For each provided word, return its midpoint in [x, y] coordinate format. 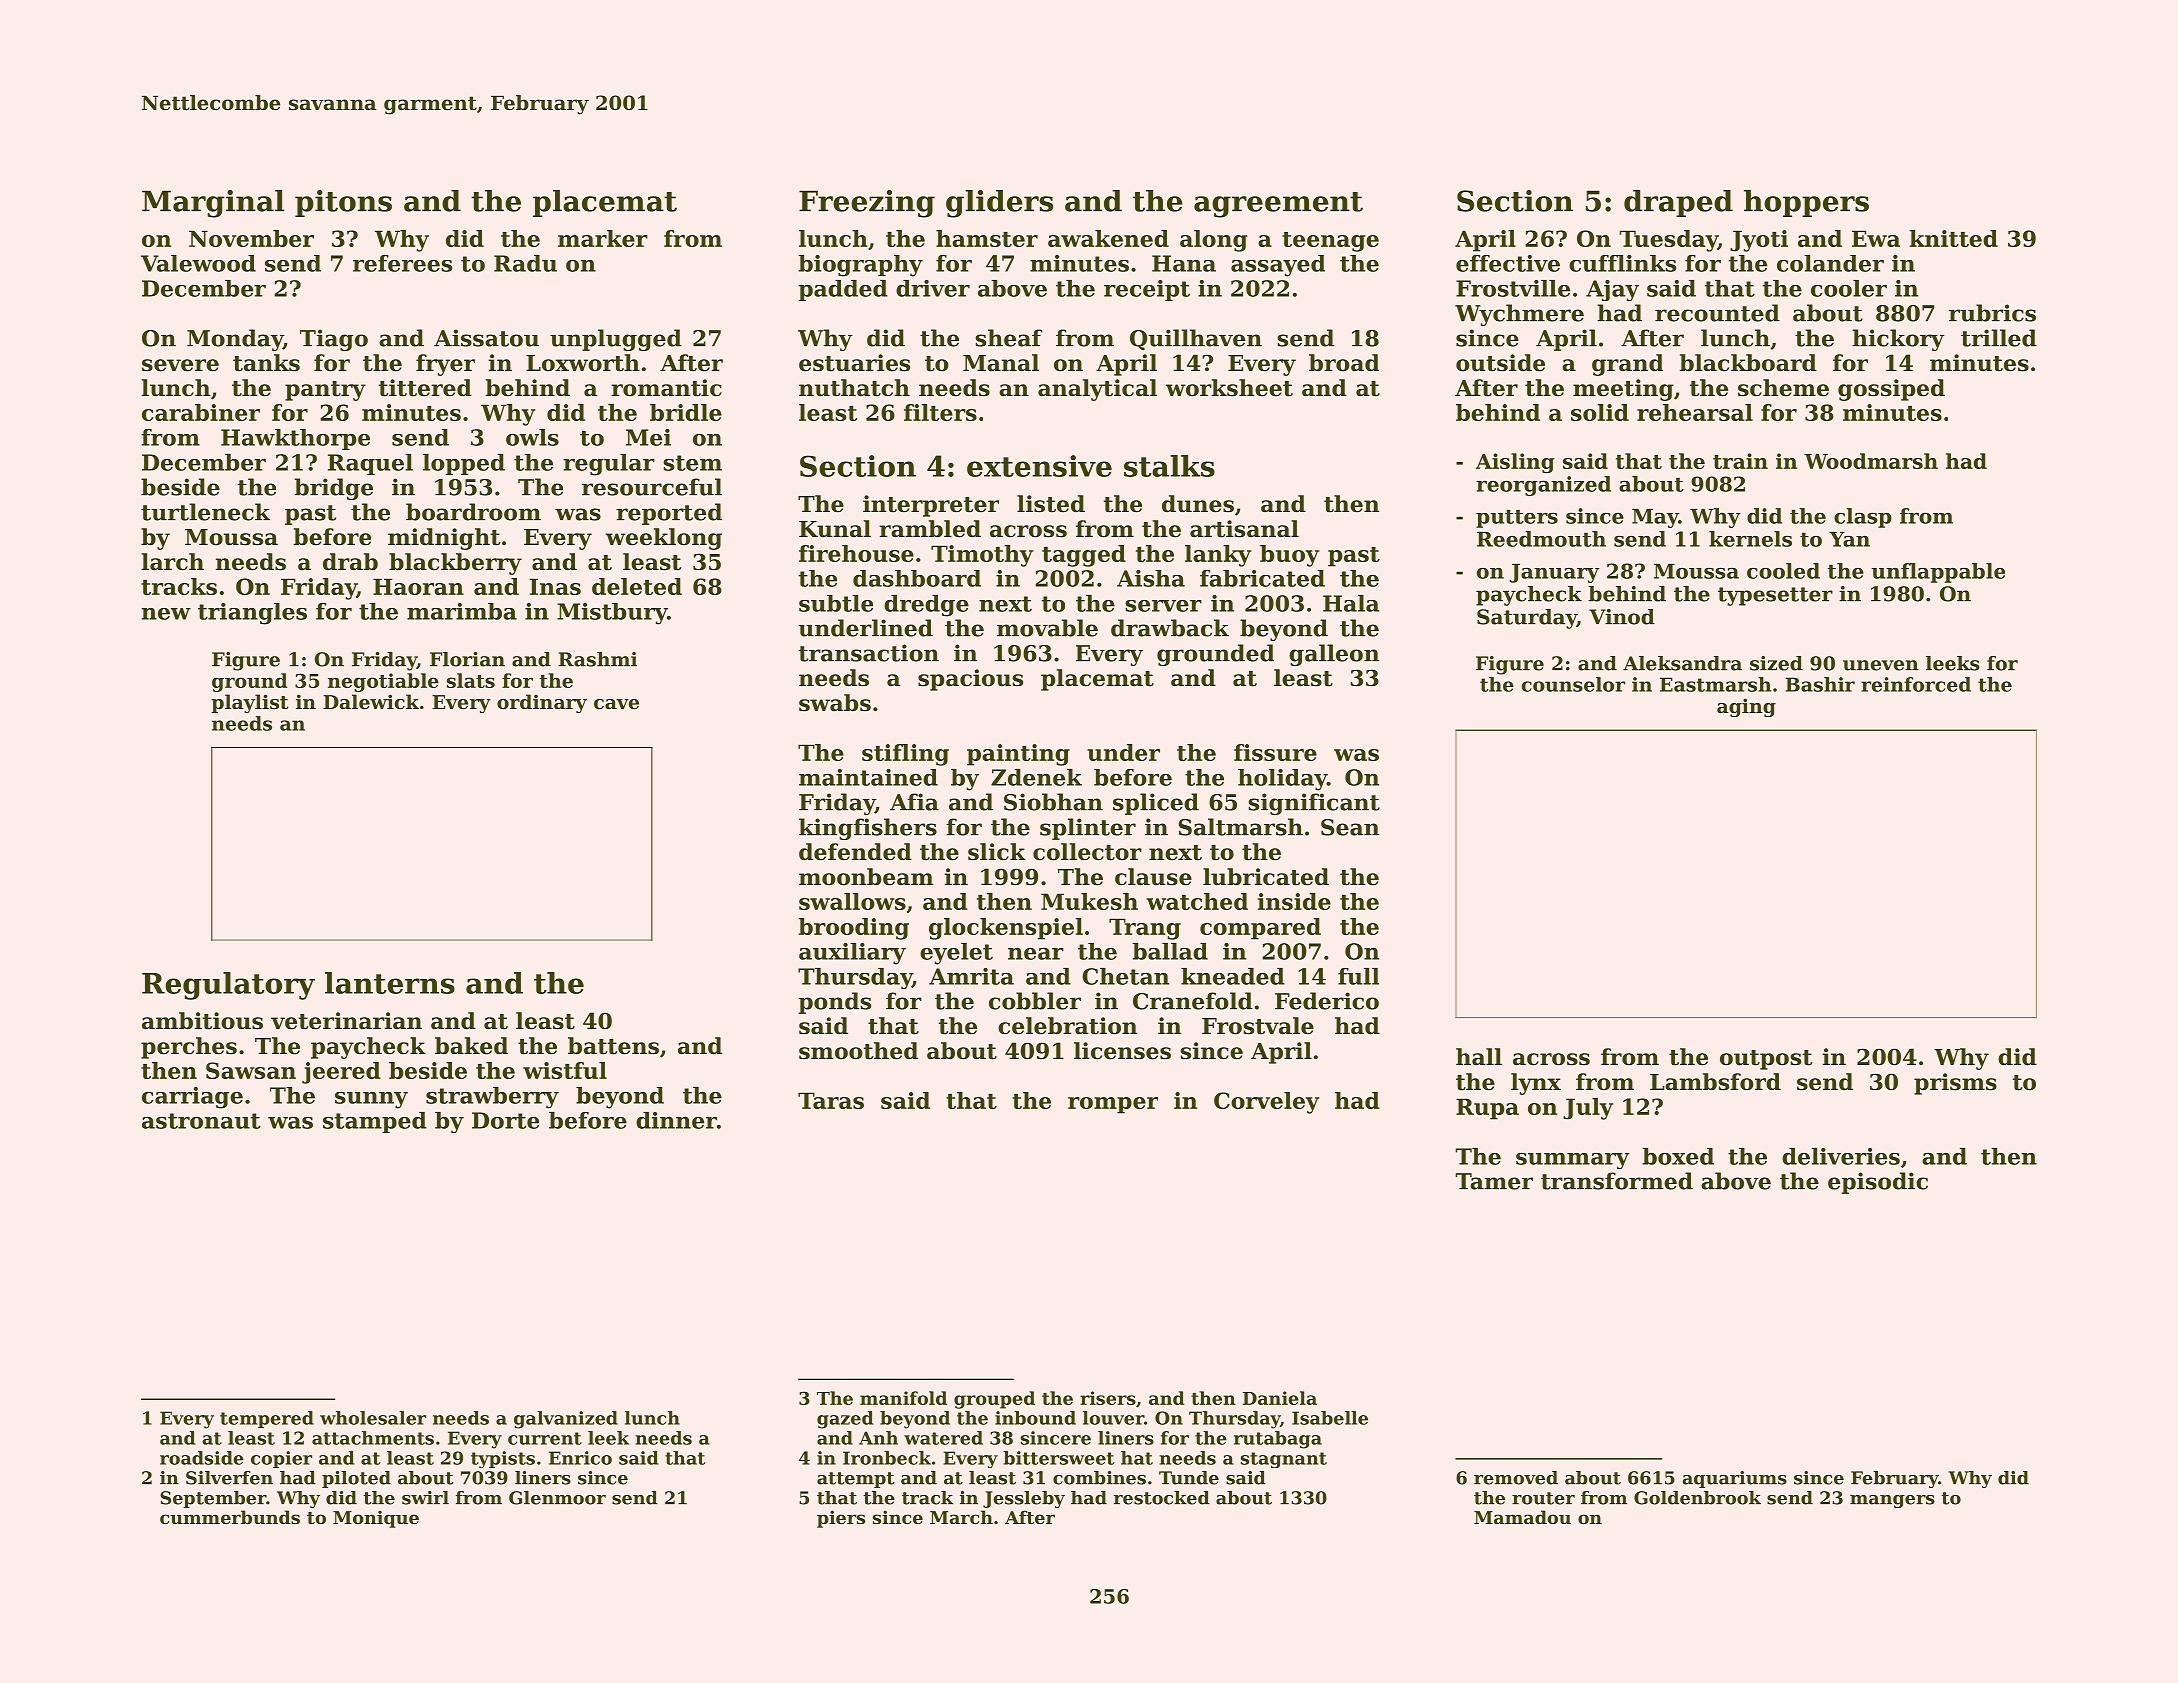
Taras [831, 1100]
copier [281, 1459]
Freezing [867, 204]
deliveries [1841, 1156]
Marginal [213, 204]
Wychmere [1519, 315]
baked [471, 1046]
